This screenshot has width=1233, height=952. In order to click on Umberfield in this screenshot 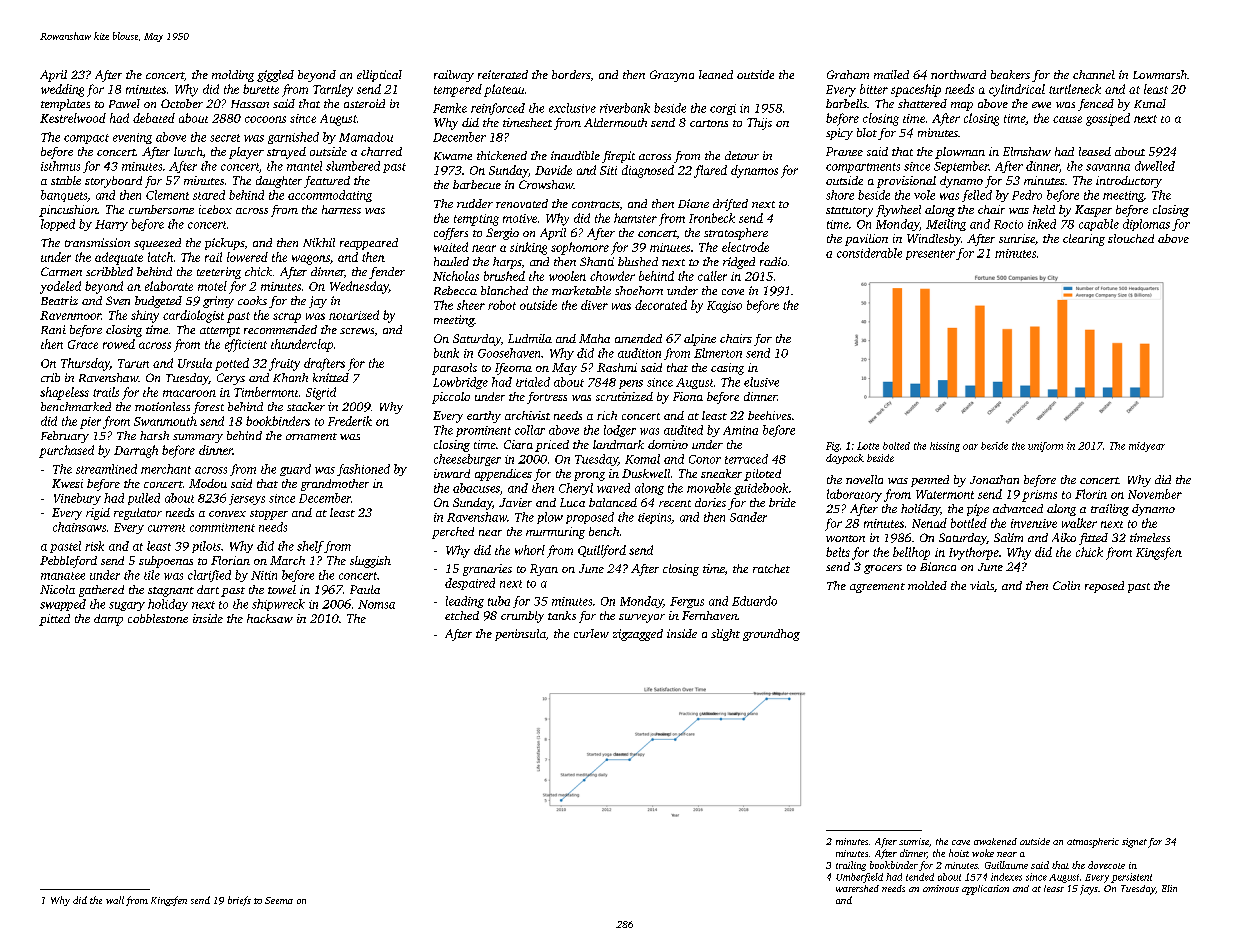, I will do `click(859, 878)`.
